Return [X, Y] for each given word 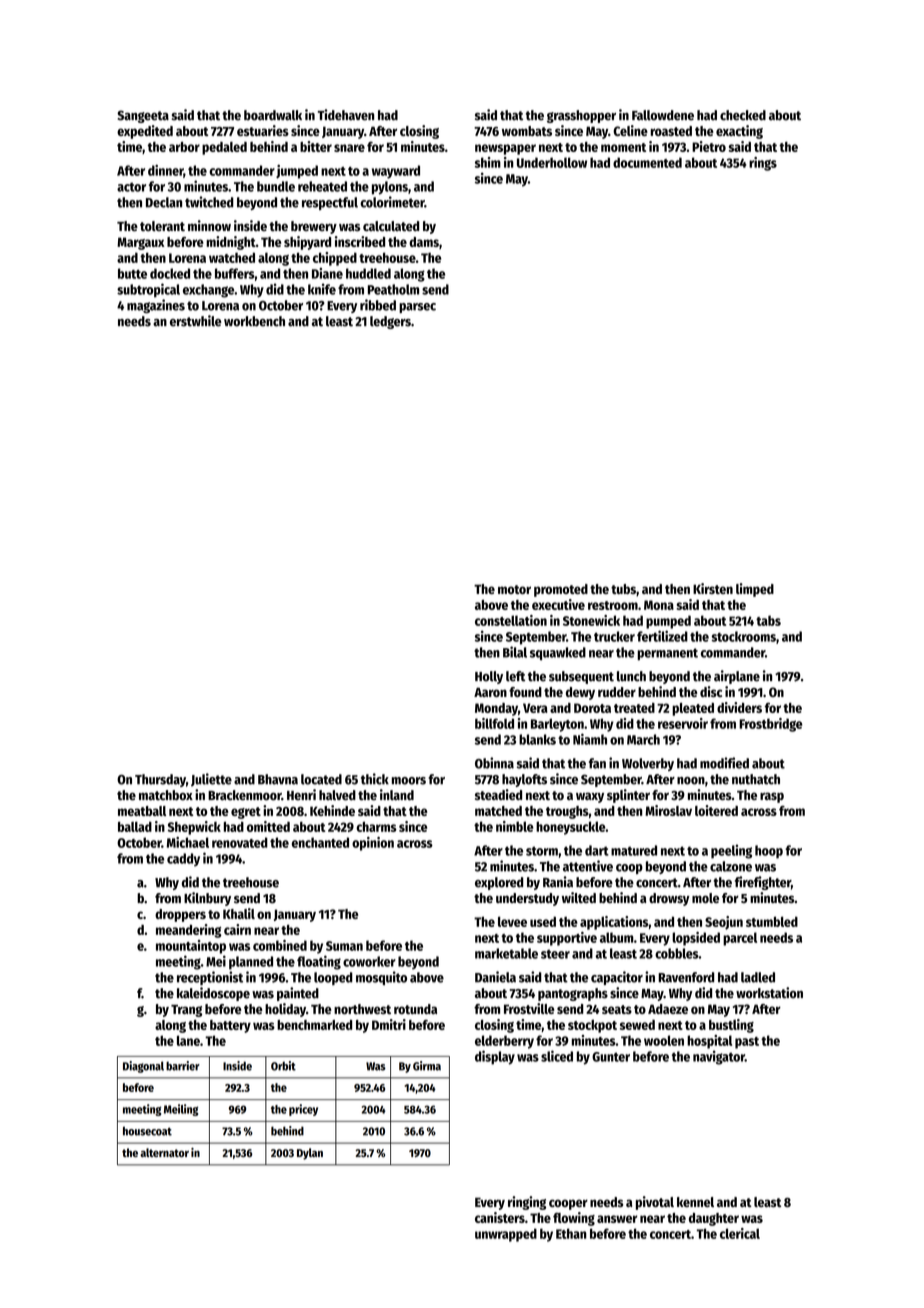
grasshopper [581, 116]
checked [743, 115]
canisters [500, 1217]
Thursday [160, 780]
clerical [740, 1233]
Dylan [310, 1154]
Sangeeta [143, 116]
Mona [659, 605]
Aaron [490, 692]
